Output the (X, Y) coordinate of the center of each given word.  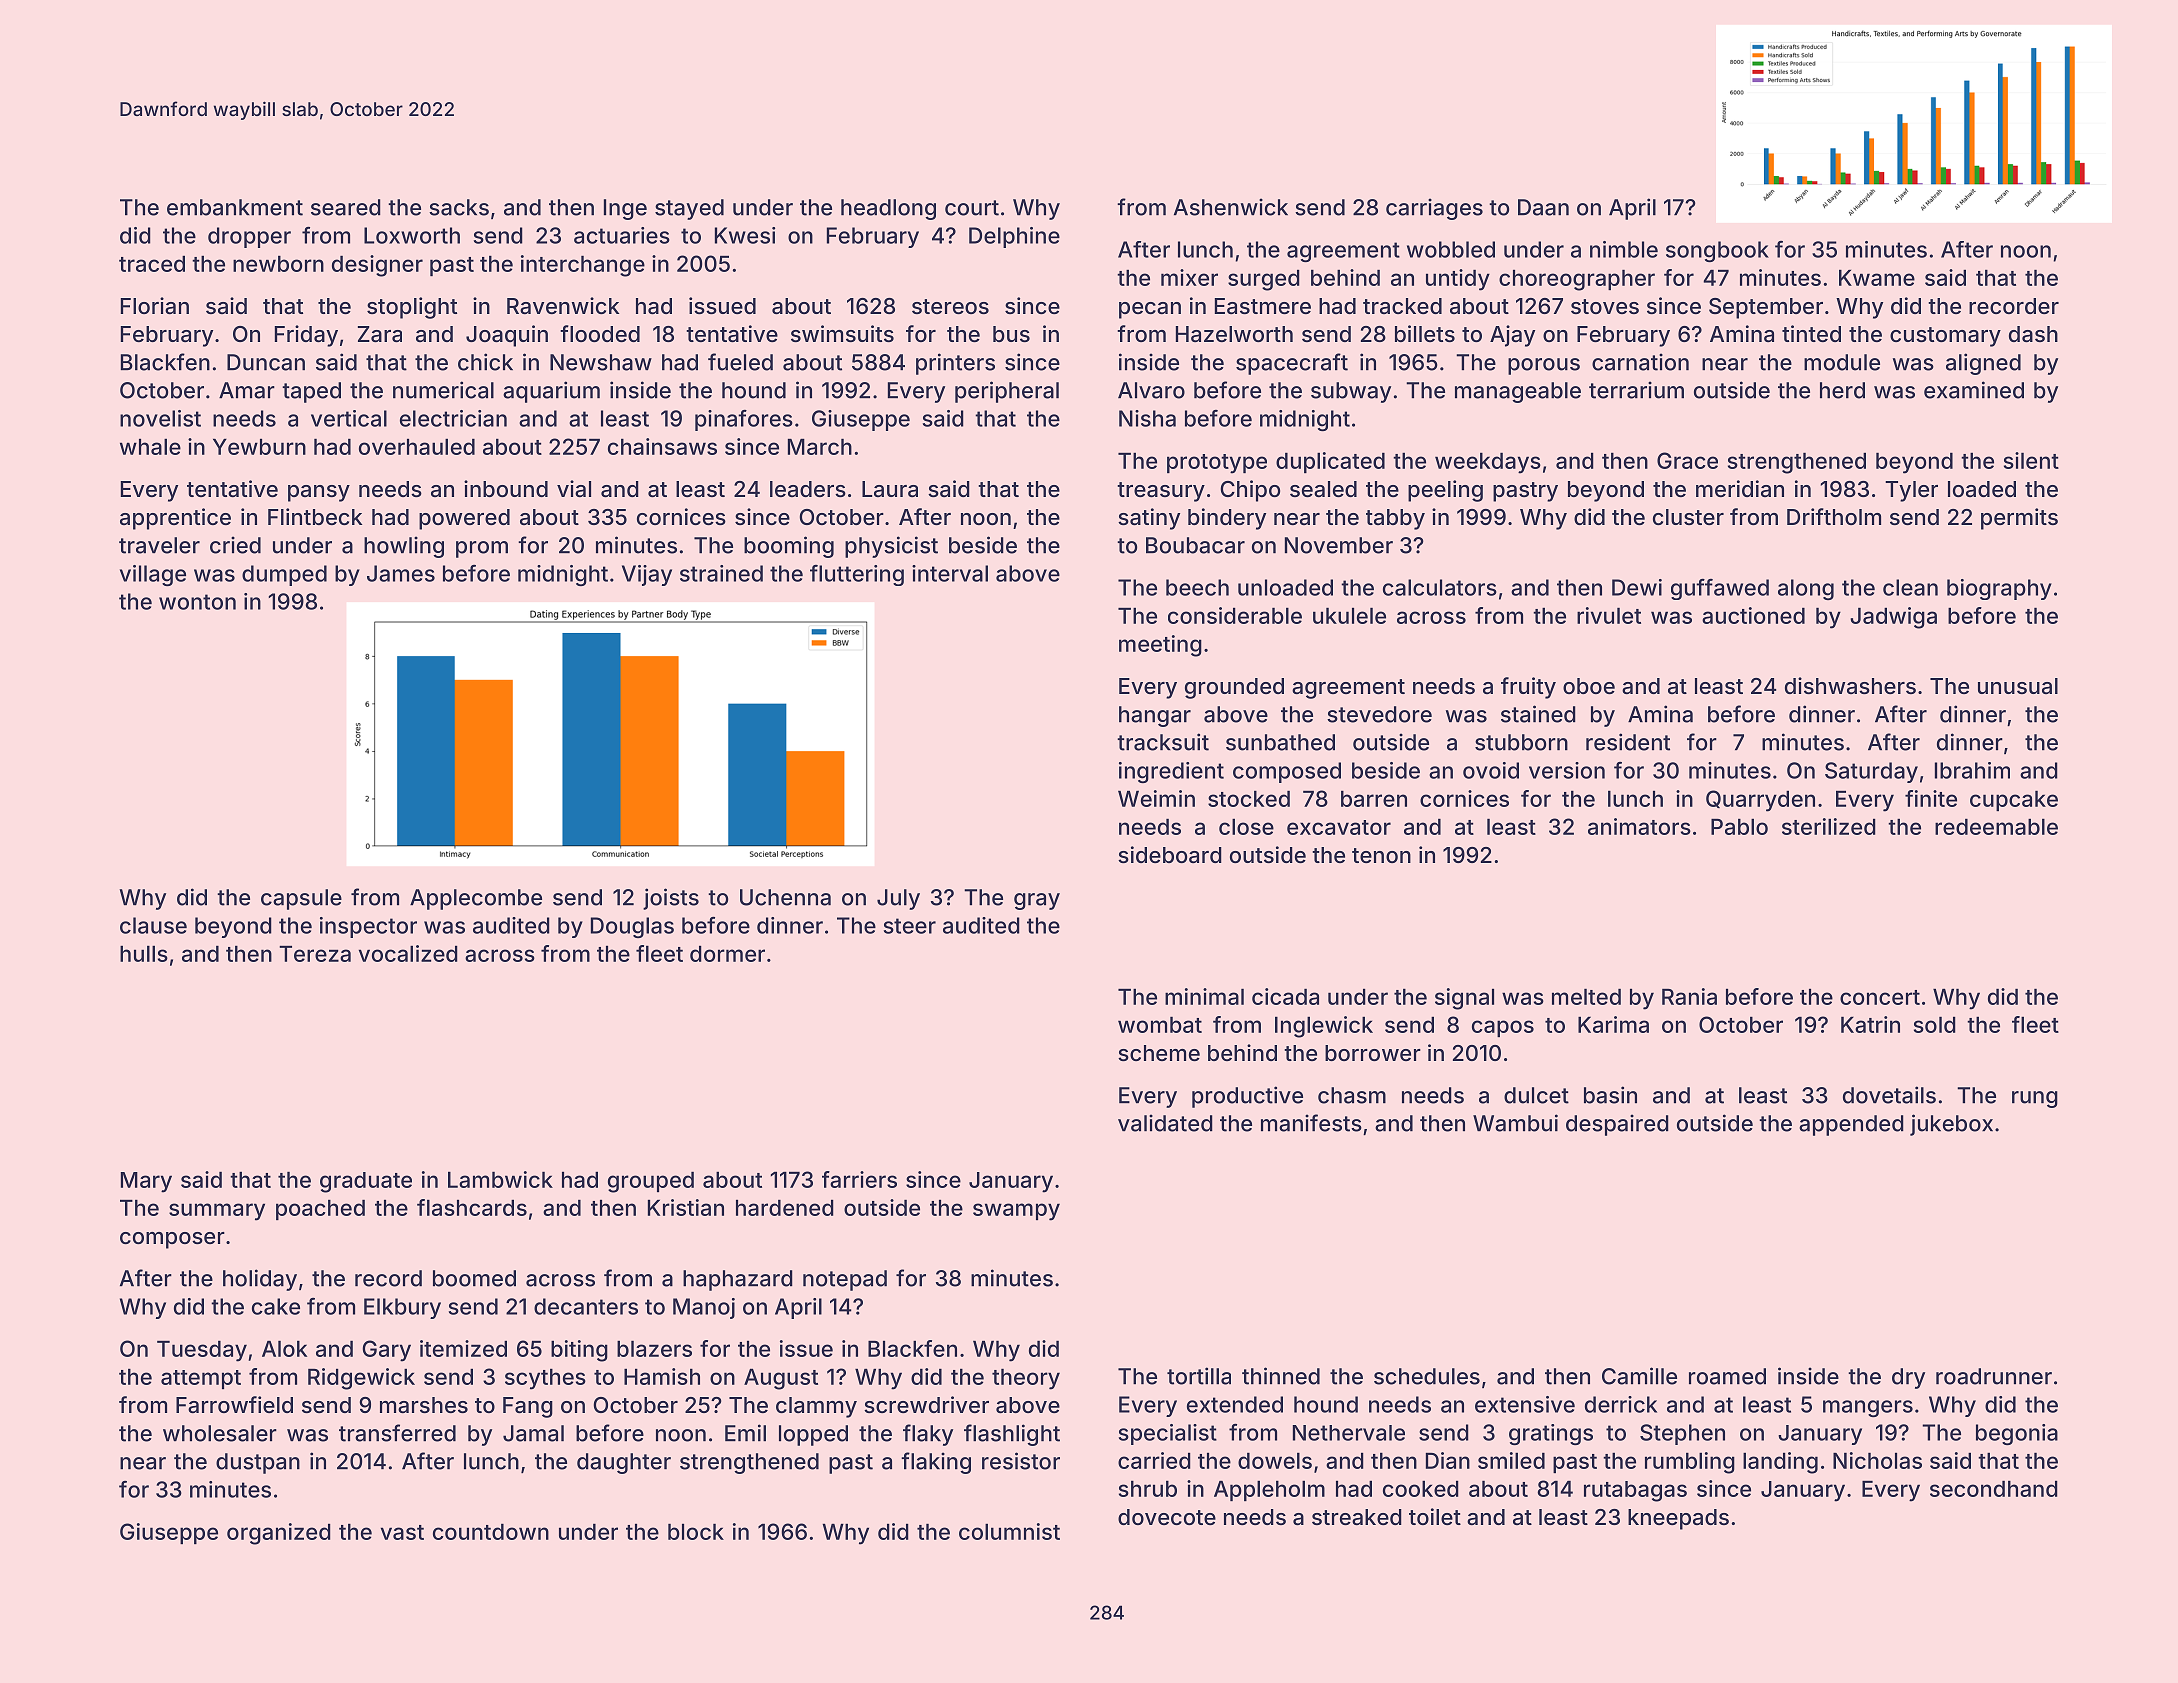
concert (1880, 997)
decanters (586, 1306)
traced (152, 263)
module (1842, 362)
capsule (301, 899)
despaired (1617, 1125)
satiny (1149, 519)
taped (311, 392)
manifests (1311, 1123)
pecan (1150, 310)
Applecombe (476, 899)
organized (279, 1534)
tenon (1381, 855)
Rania (1689, 996)
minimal (1204, 996)
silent (2031, 460)
